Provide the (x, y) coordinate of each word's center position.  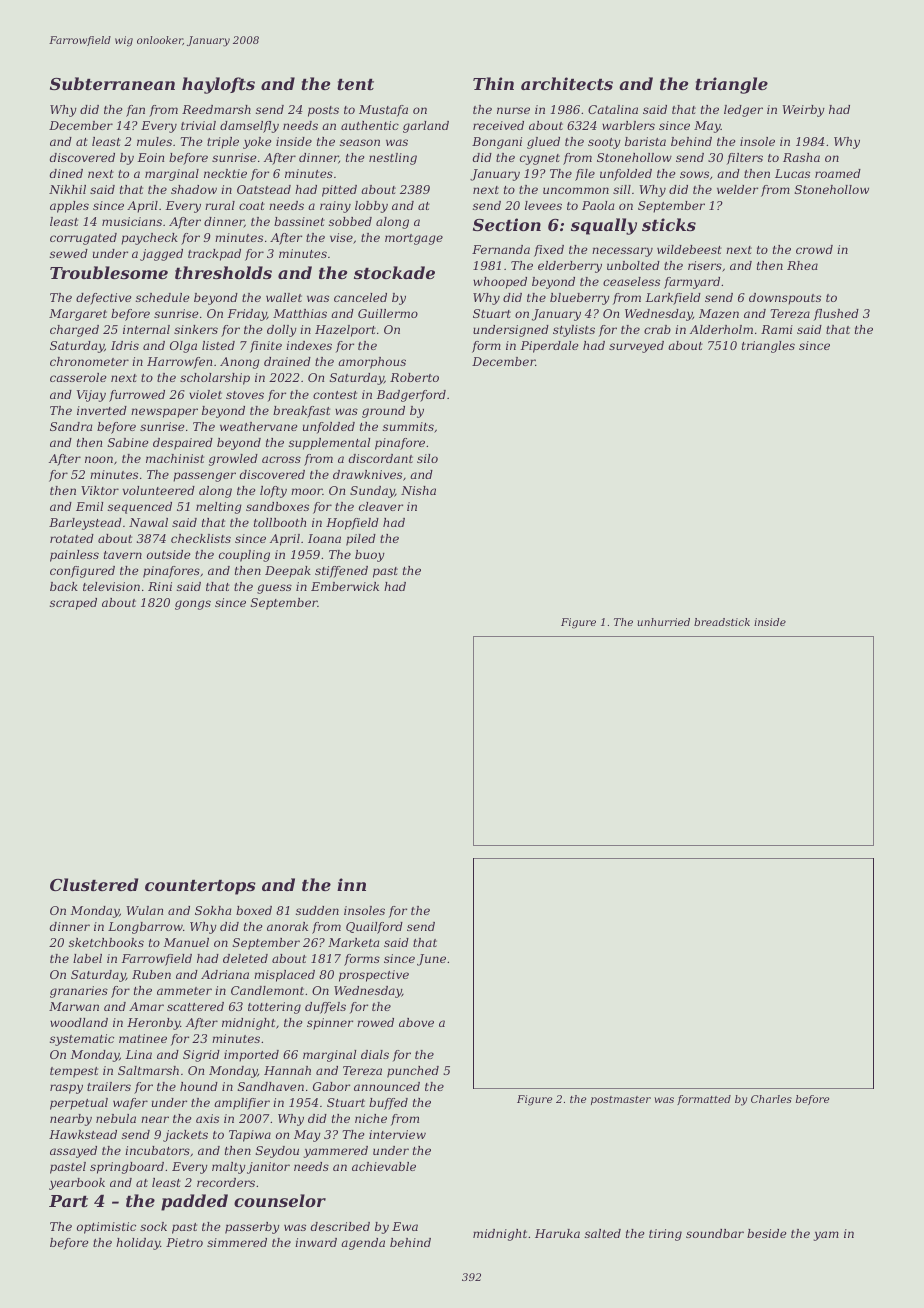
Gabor (331, 1086)
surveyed (636, 347)
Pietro (184, 1242)
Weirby (803, 111)
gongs (193, 605)
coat (252, 206)
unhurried (663, 622)
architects (567, 83)
